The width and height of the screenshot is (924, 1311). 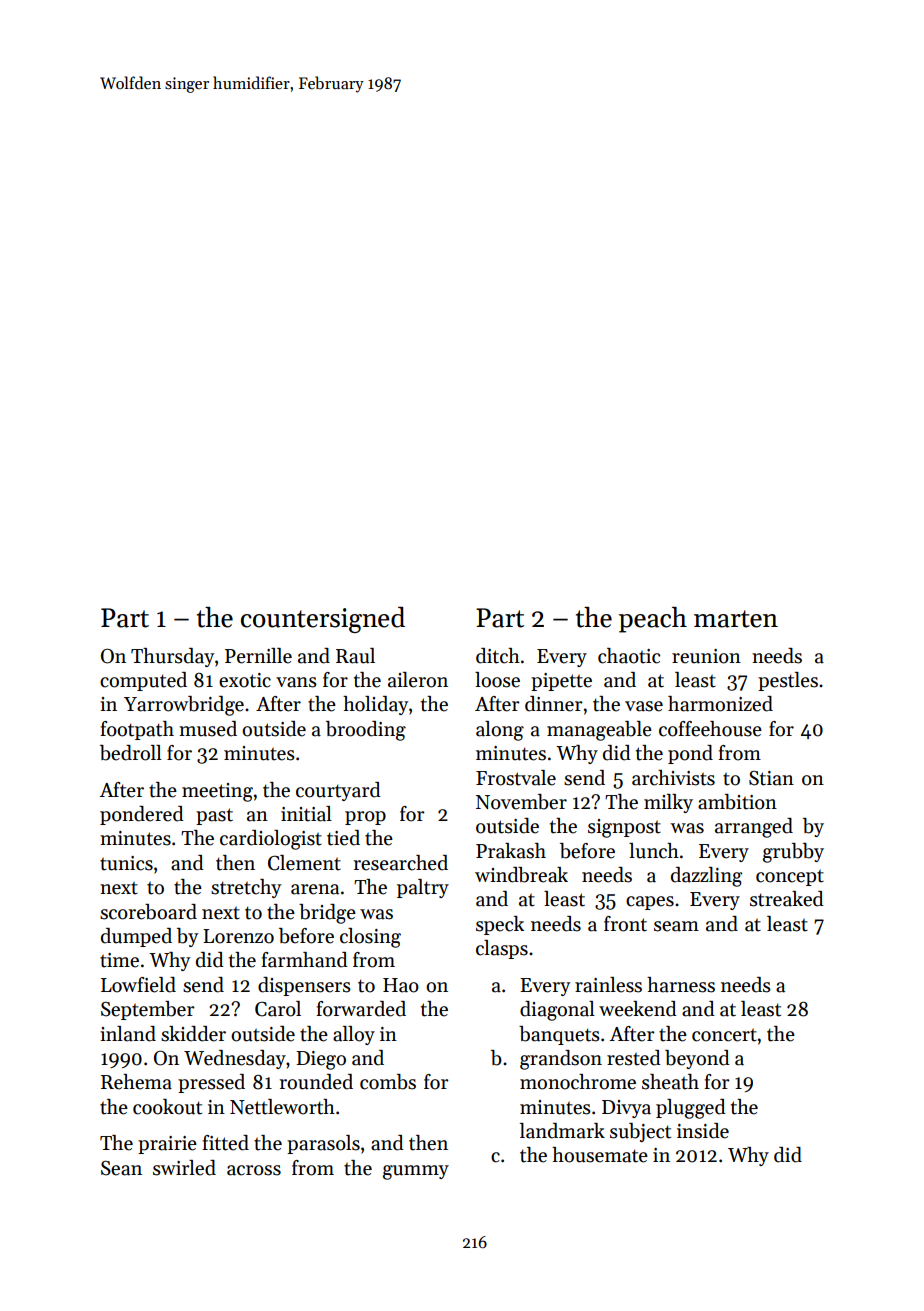 What do you see at coordinates (629, 656) in the screenshot?
I see `chaotic` at bounding box center [629, 656].
